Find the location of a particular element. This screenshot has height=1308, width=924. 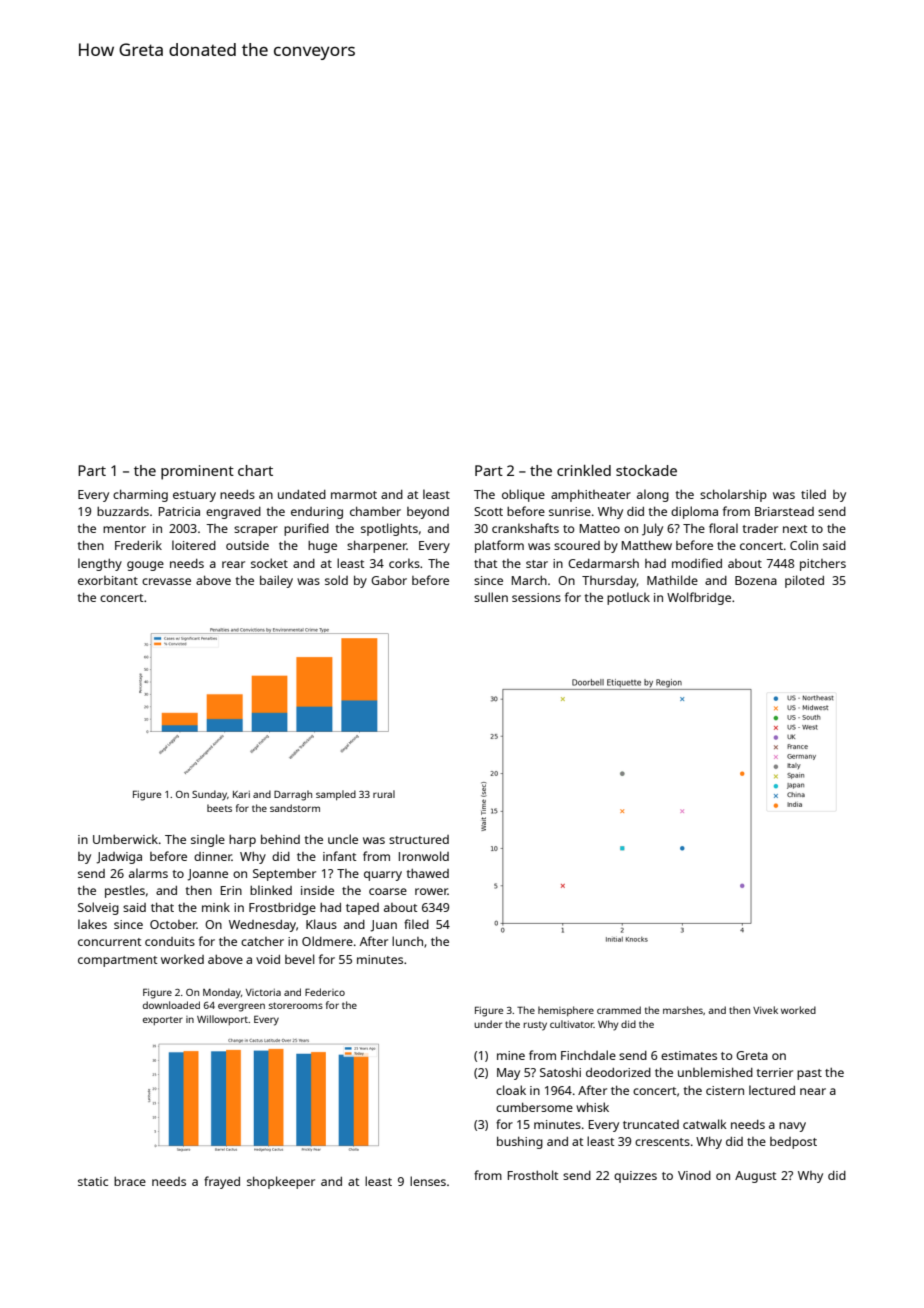

charming is located at coordinates (140, 495).
